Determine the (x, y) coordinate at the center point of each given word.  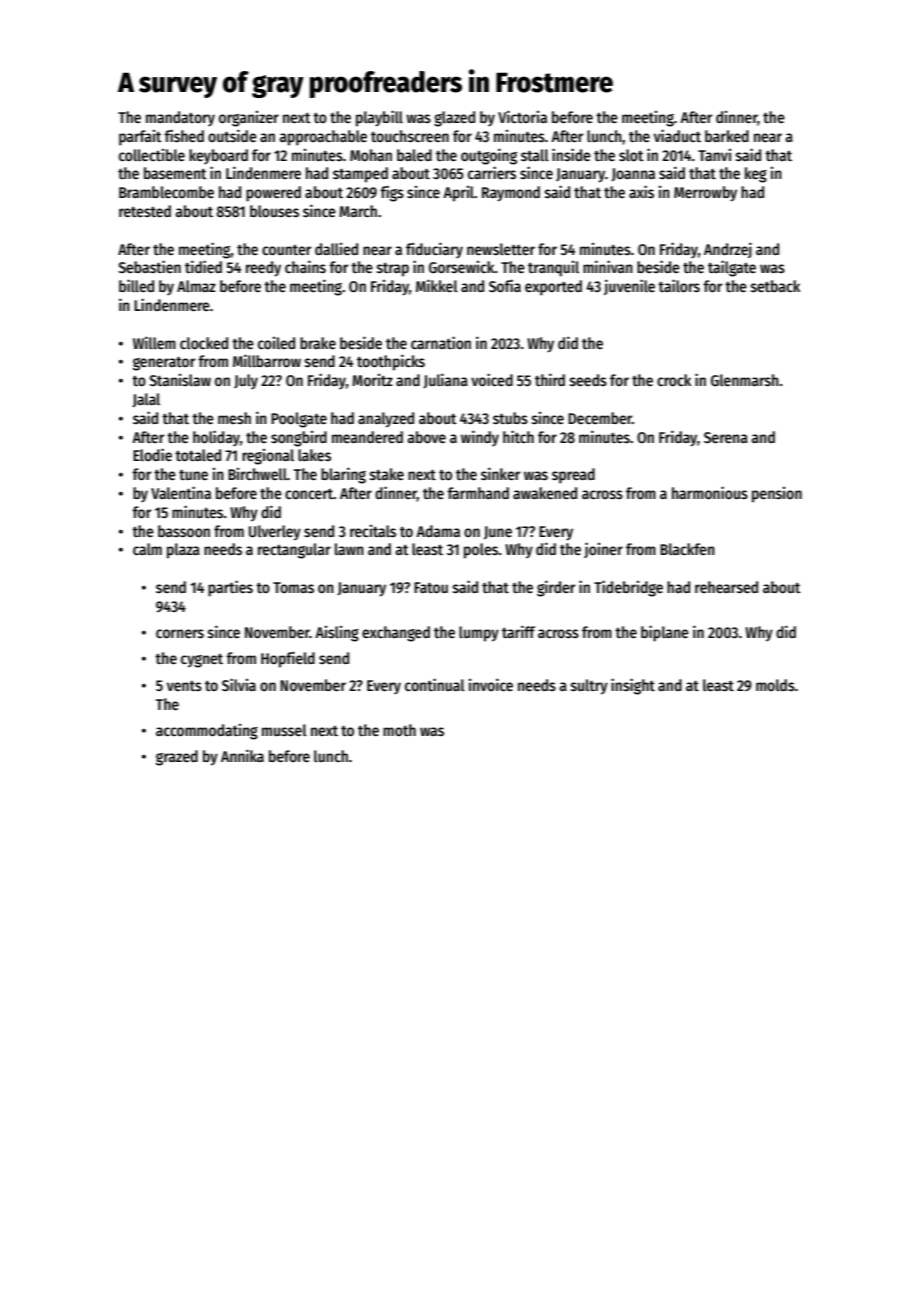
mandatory (180, 118)
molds (775, 685)
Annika (242, 755)
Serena (726, 438)
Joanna (633, 175)
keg (756, 175)
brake (318, 343)
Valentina (181, 493)
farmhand (478, 493)
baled (414, 155)
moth (399, 730)
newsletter (501, 249)
